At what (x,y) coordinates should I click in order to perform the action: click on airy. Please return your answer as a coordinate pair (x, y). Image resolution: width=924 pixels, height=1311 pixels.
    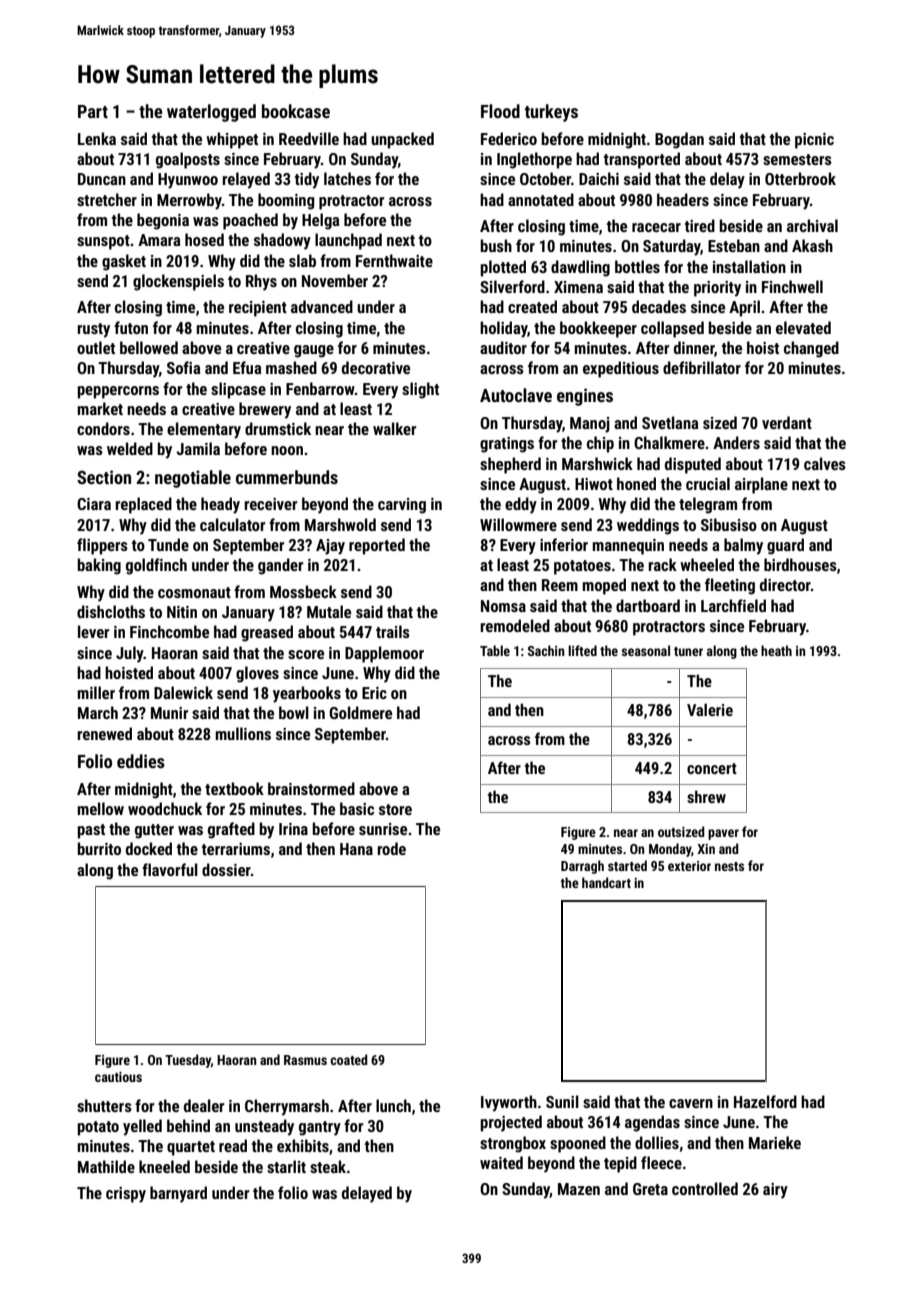
    Looking at the image, I should click on (775, 1191).
